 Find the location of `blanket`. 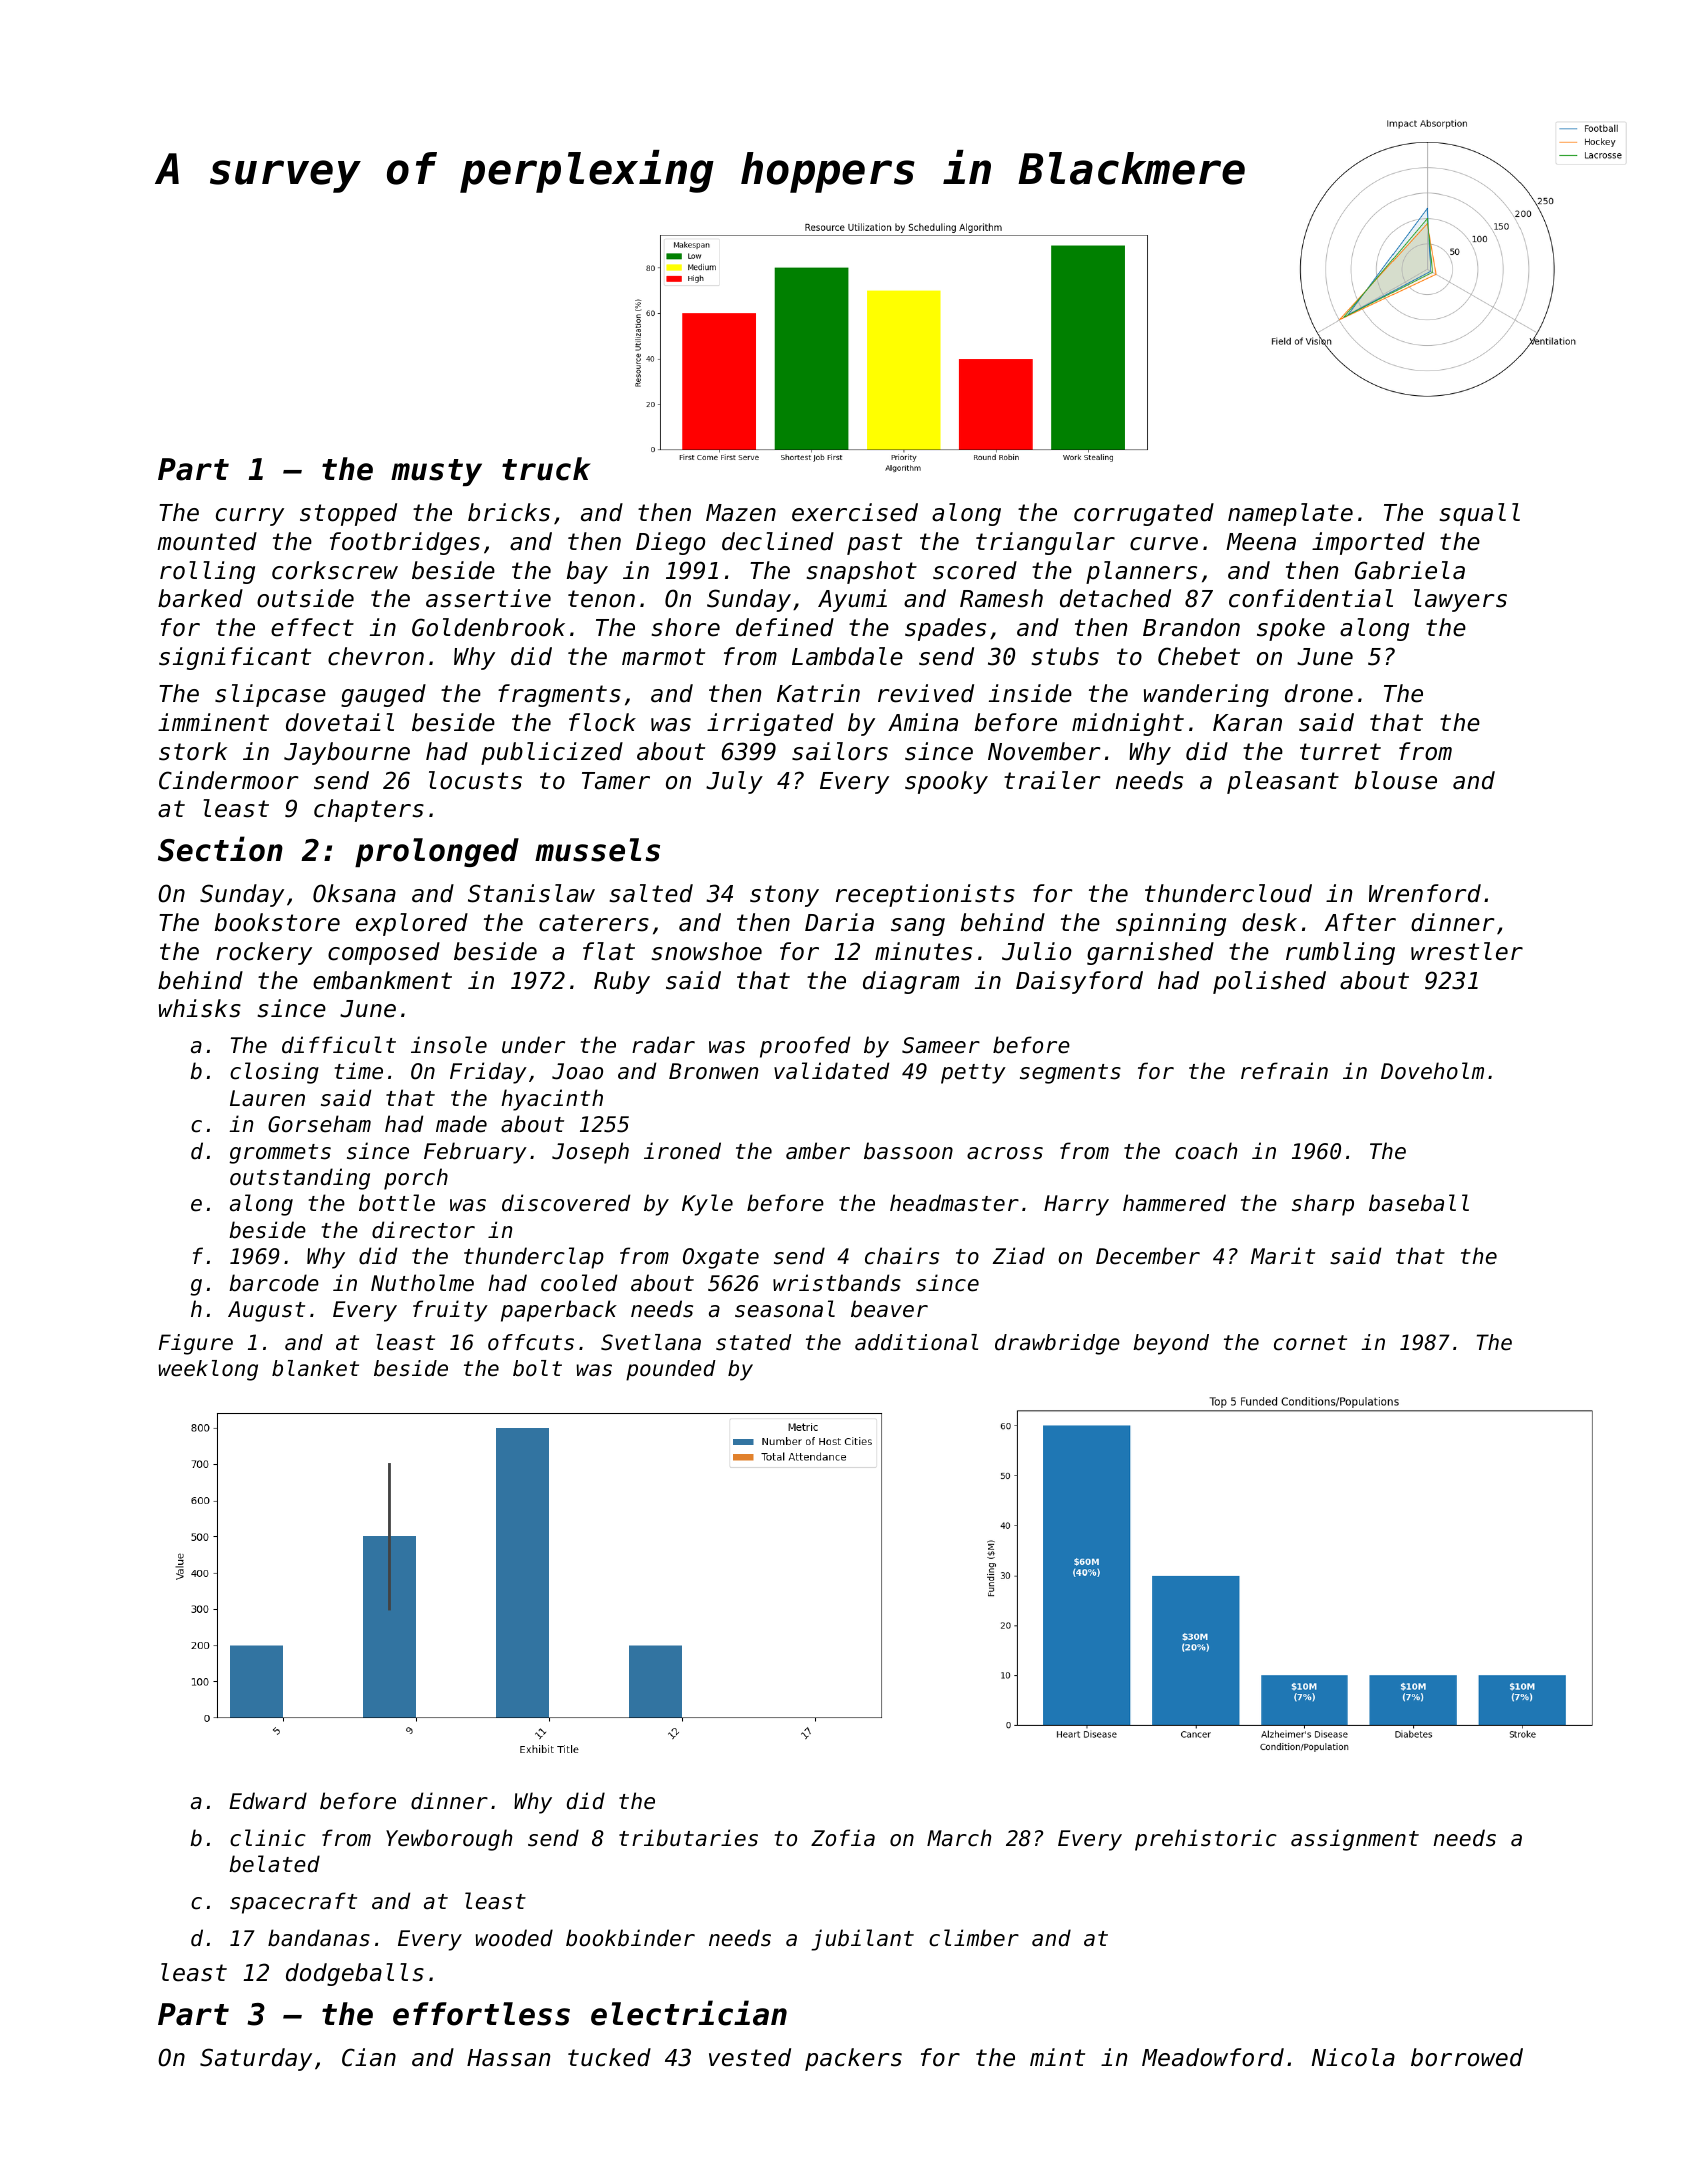

blanket is located at coordinates (315, 1368).
